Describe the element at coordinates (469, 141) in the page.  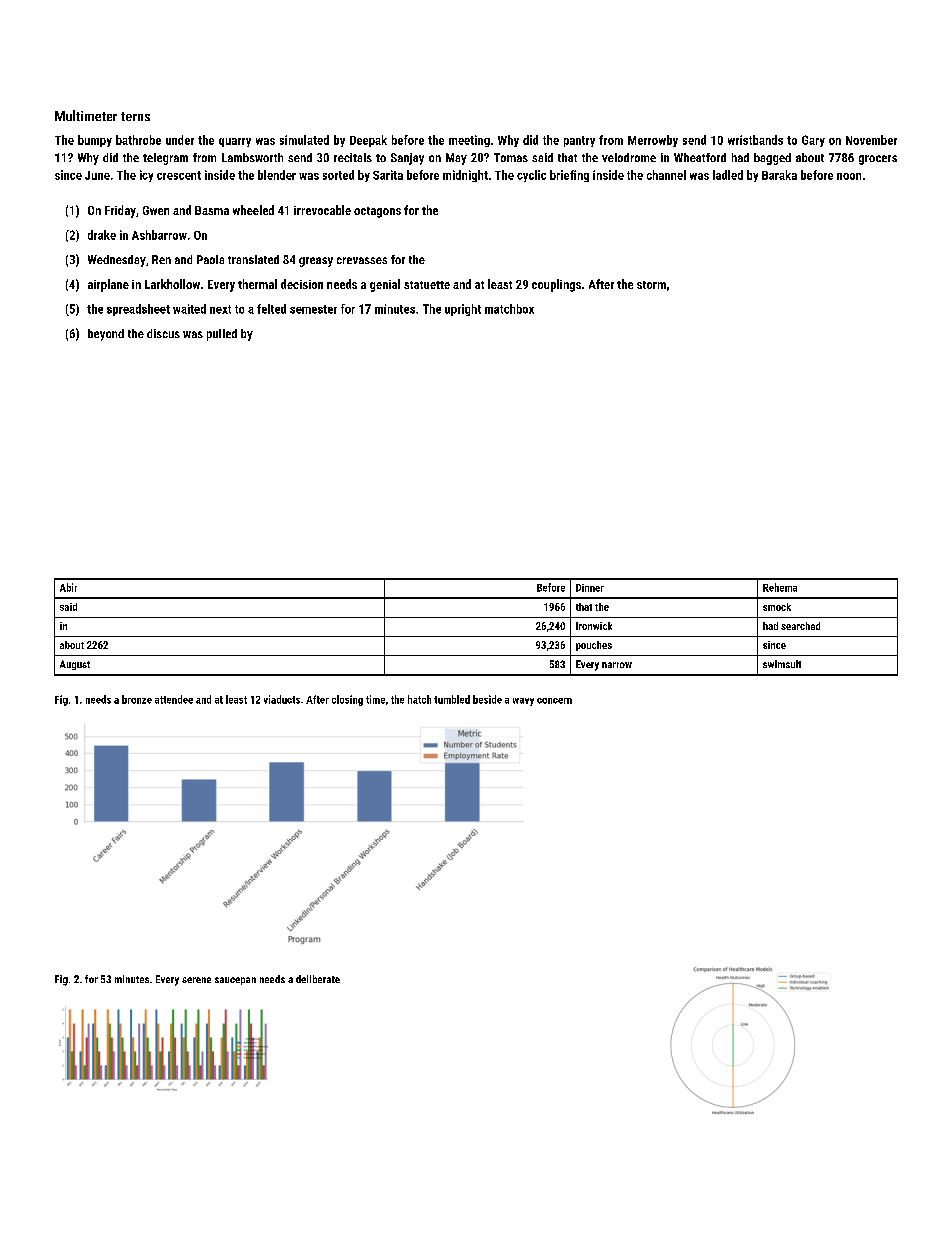
I see `meeting` at that location.
